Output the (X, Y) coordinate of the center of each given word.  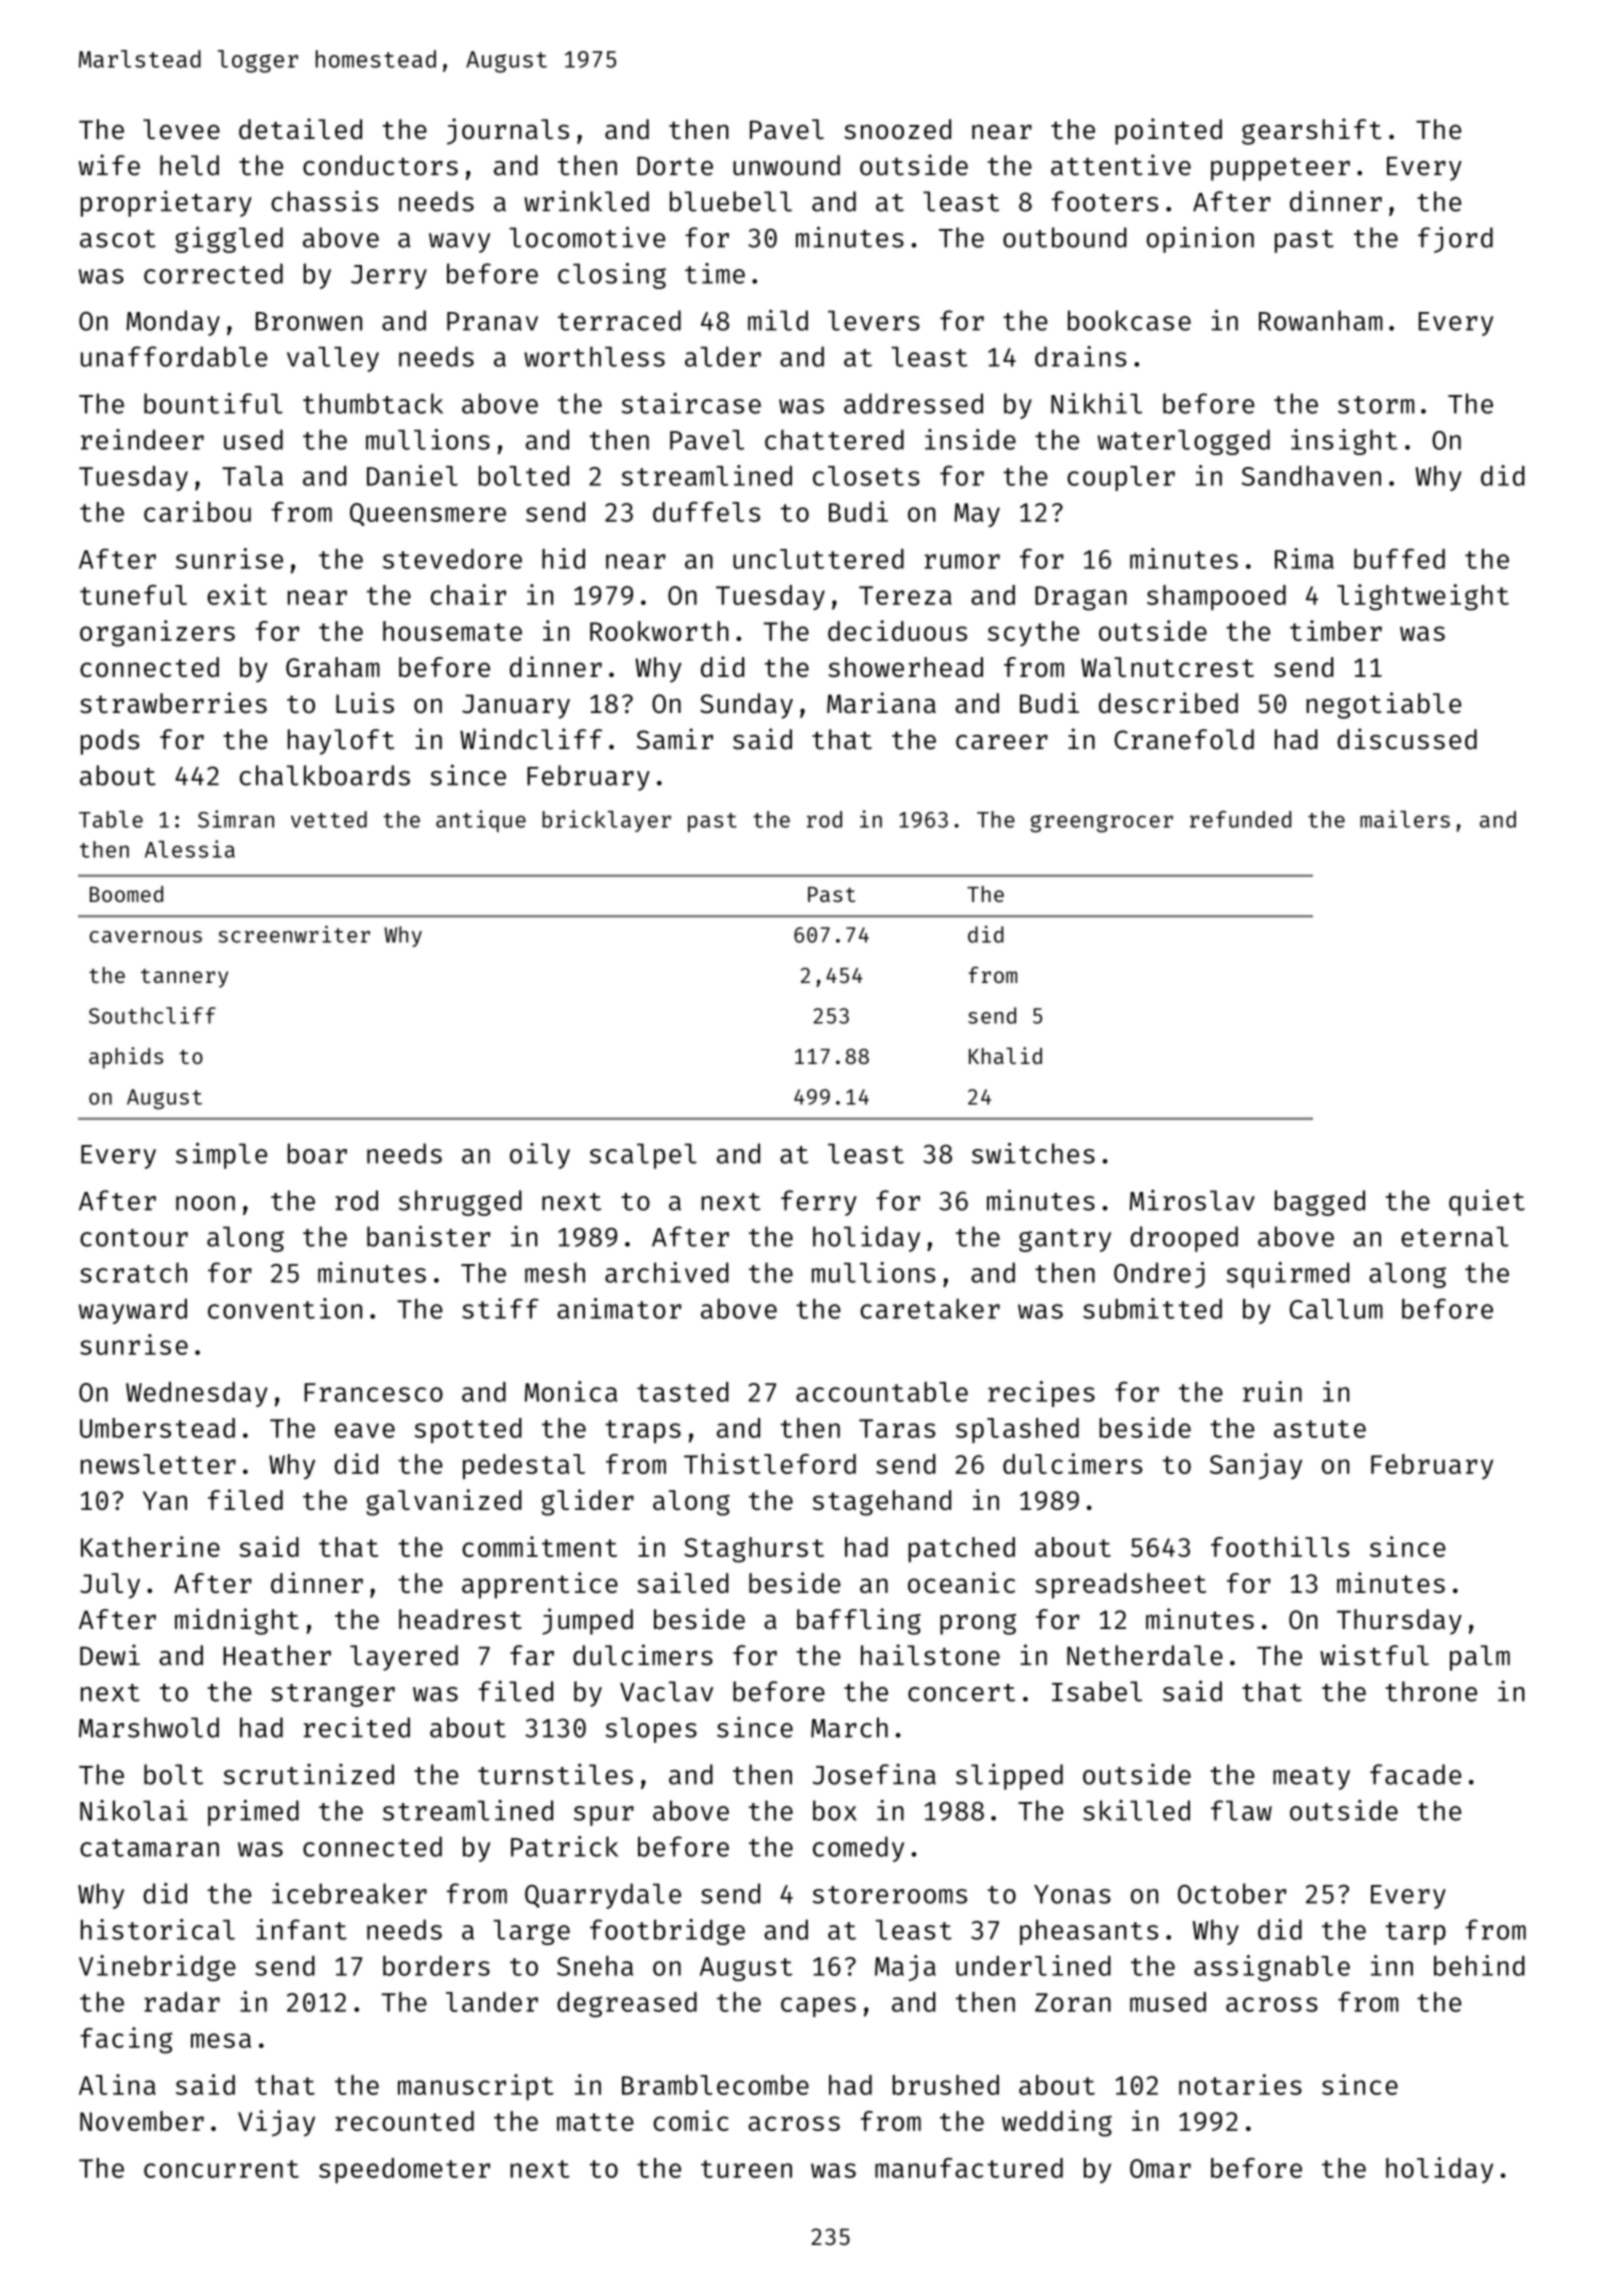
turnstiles (555, 1774)
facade (1415, 1774)
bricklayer (606, 821)
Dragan (1081, 598)
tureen (746, 2169)
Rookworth (659, 631)
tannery (184, 978)
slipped (1009, 1776)
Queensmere (428, 514)
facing (126, 2040)
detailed (300, 129)
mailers (1405, 819)
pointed (1168, 131)
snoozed (897, 129)
